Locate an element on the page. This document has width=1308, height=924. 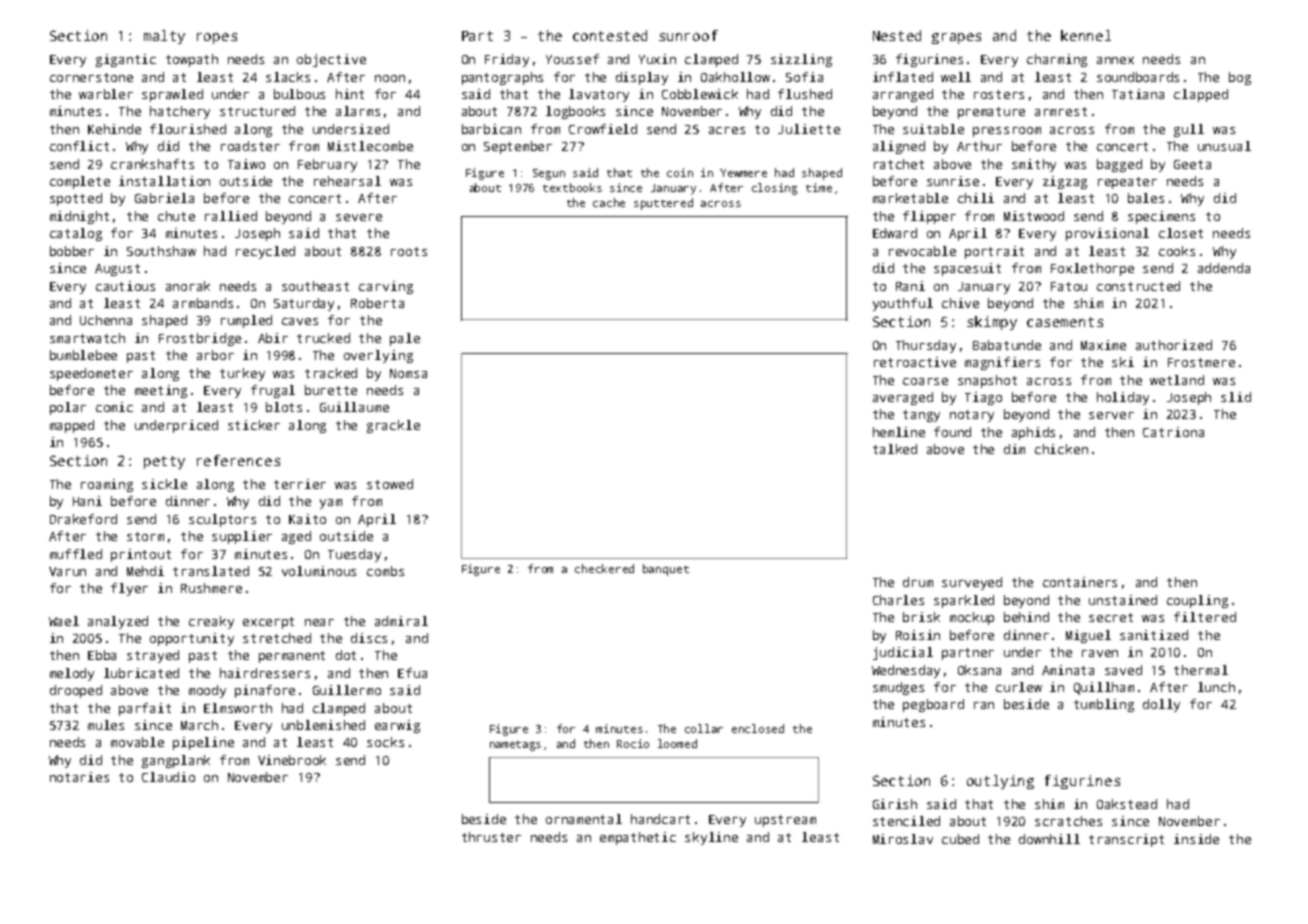
Edward is located at coordinates (895, 233).
